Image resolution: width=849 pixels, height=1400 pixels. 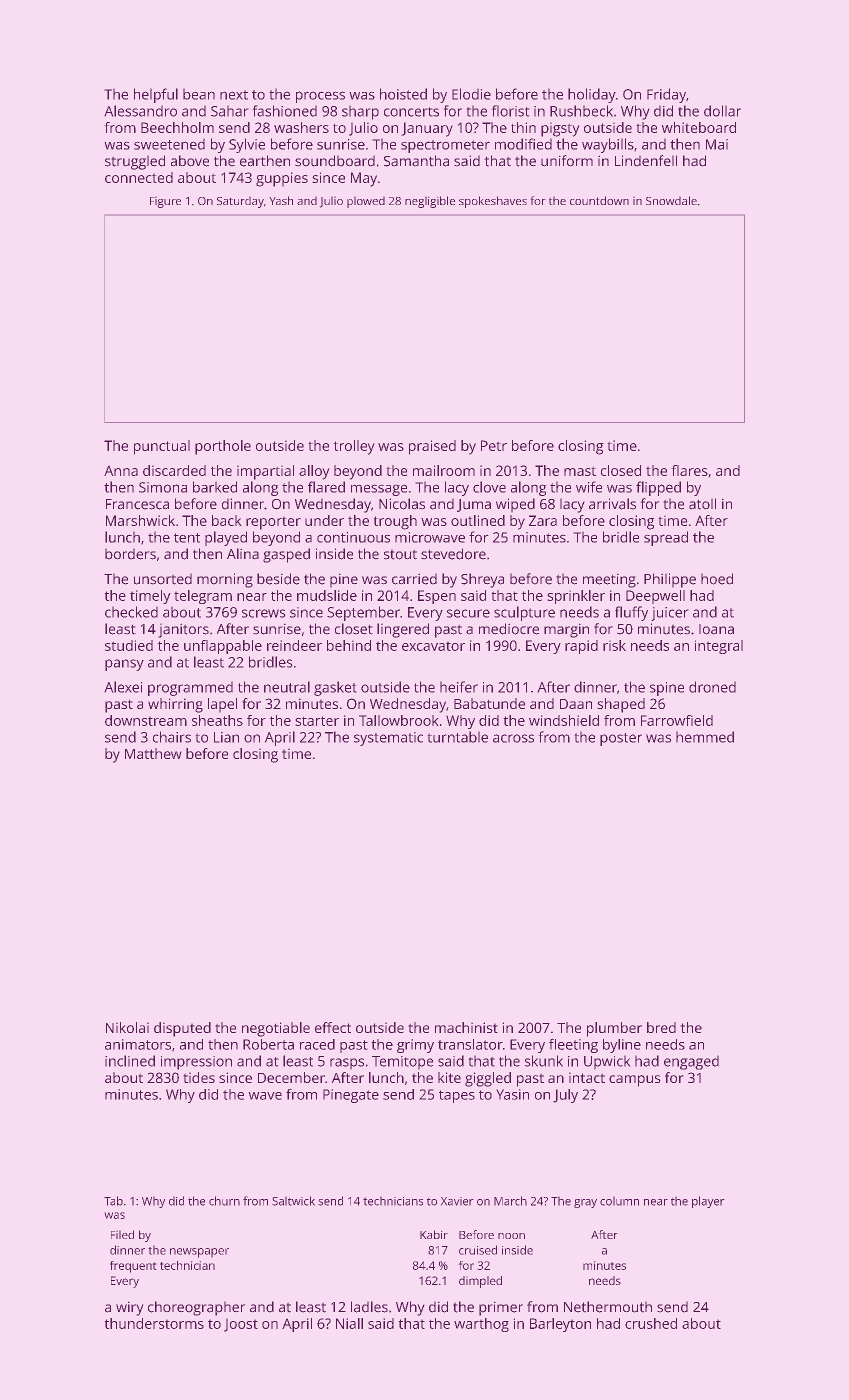 I want to click on wiped, so click(x=515, y=505).
